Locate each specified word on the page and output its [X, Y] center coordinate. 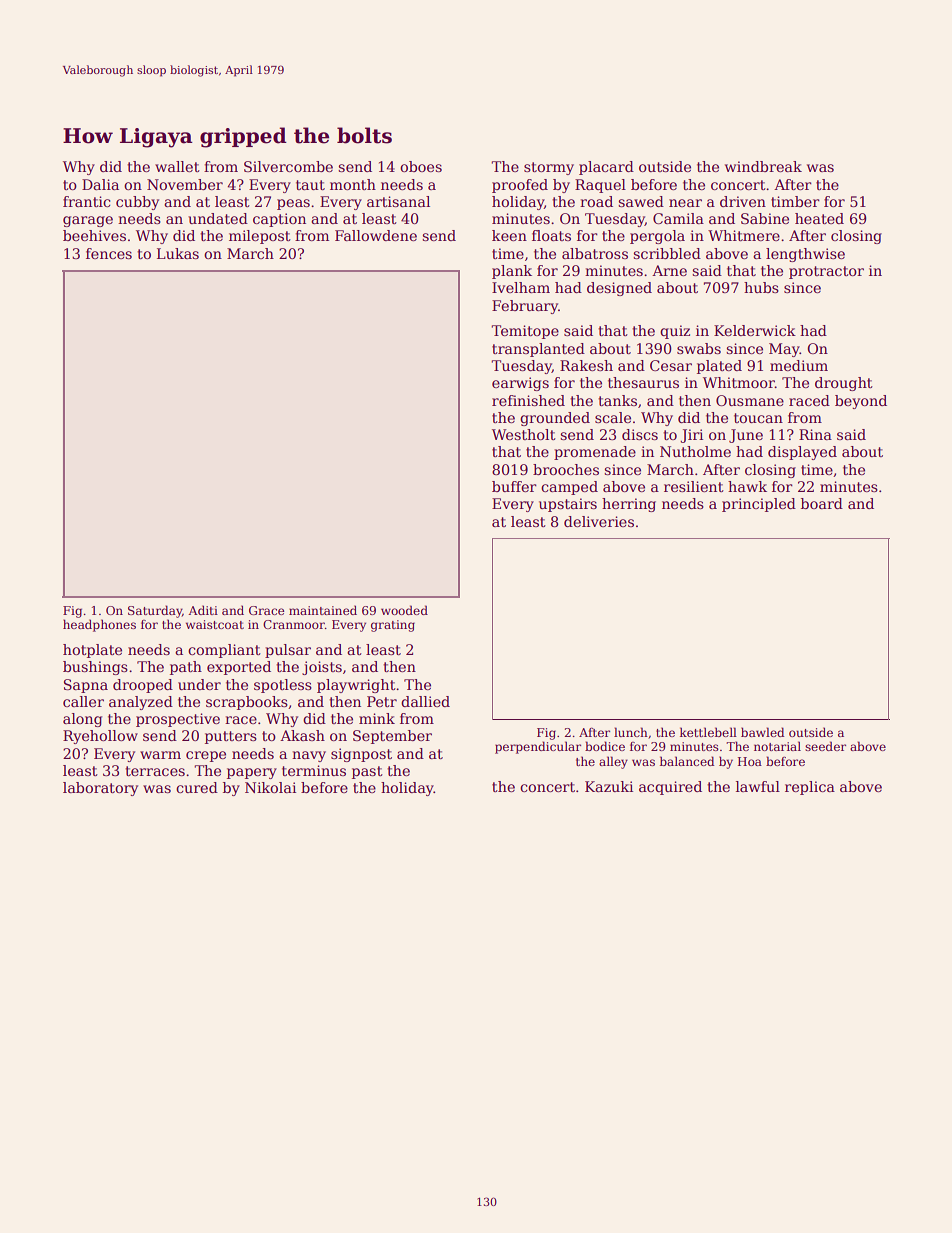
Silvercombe [288, 166]
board [822, 503]
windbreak [763, 166]
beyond [861, 402]
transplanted [538, 350]
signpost [361, 755]
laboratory [100, 789]
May [784, 350]
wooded [404, 610]
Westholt [524, 434]
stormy [549, 168]
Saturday [155, 611]
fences [109, 253]
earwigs [520, 384]
